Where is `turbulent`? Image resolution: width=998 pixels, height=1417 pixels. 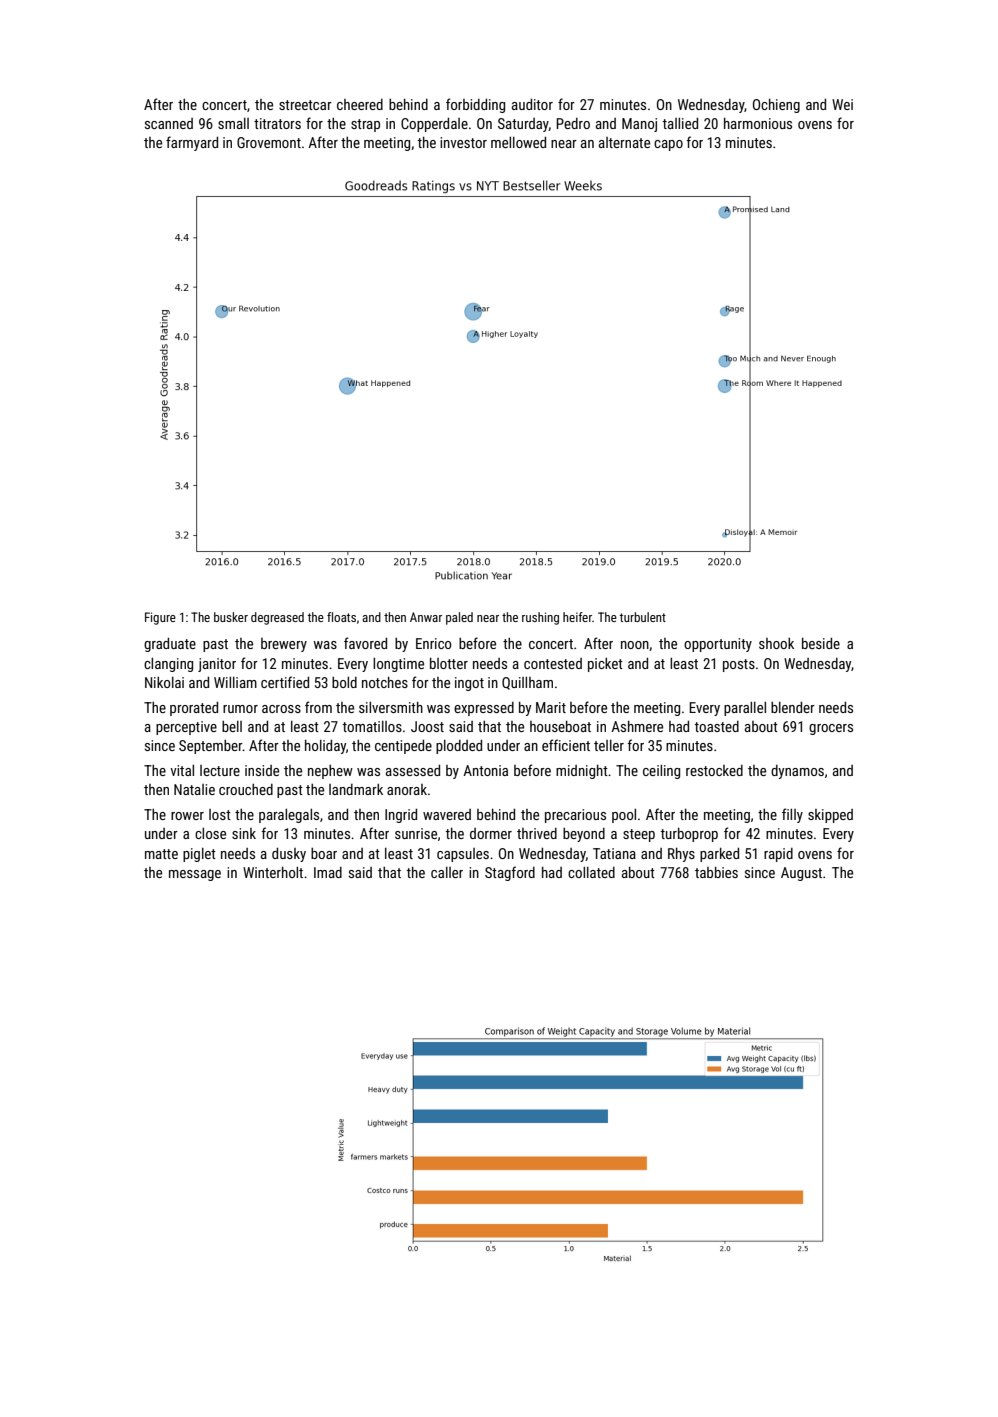 turbulent is located at coordinates (642, 617).
